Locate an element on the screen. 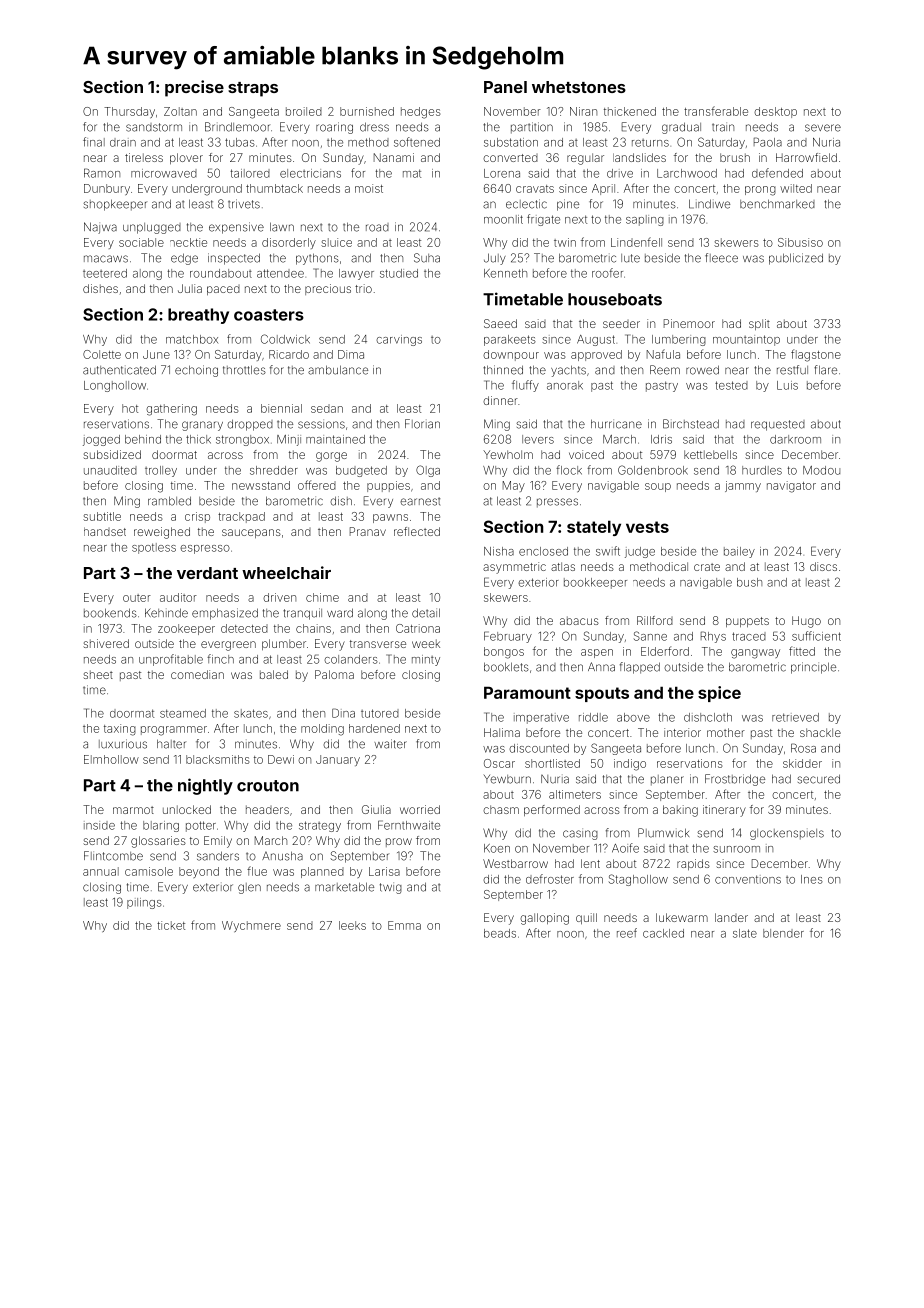 The height and width of the screenshot is (1308, 924). beads is located at coordinates (500, 933).
